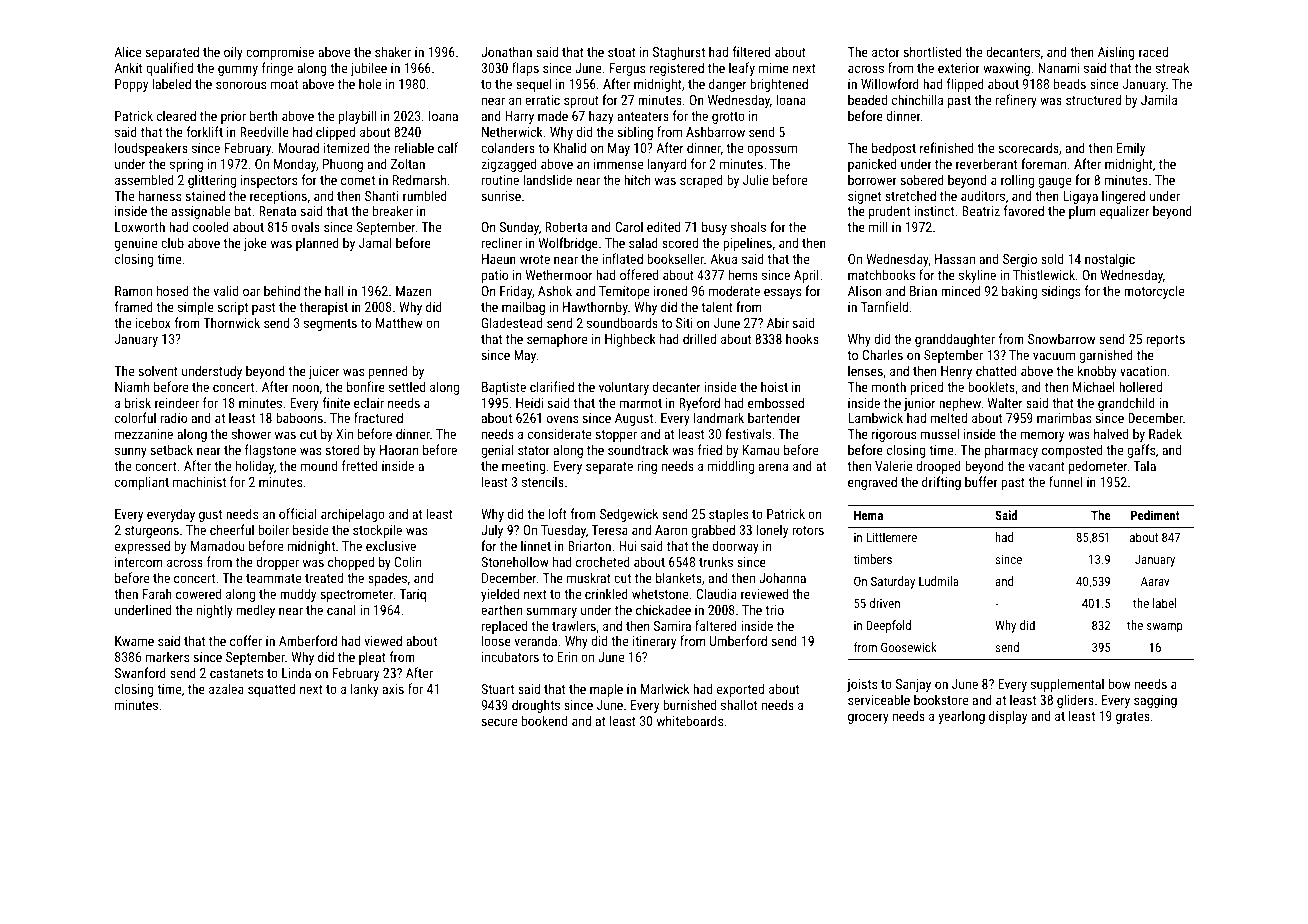 Image resolution: width=1308 pixels, height=924 pixels. Describe the element at coordinates (701, 181) in the page. I see `scraped` at that location.
